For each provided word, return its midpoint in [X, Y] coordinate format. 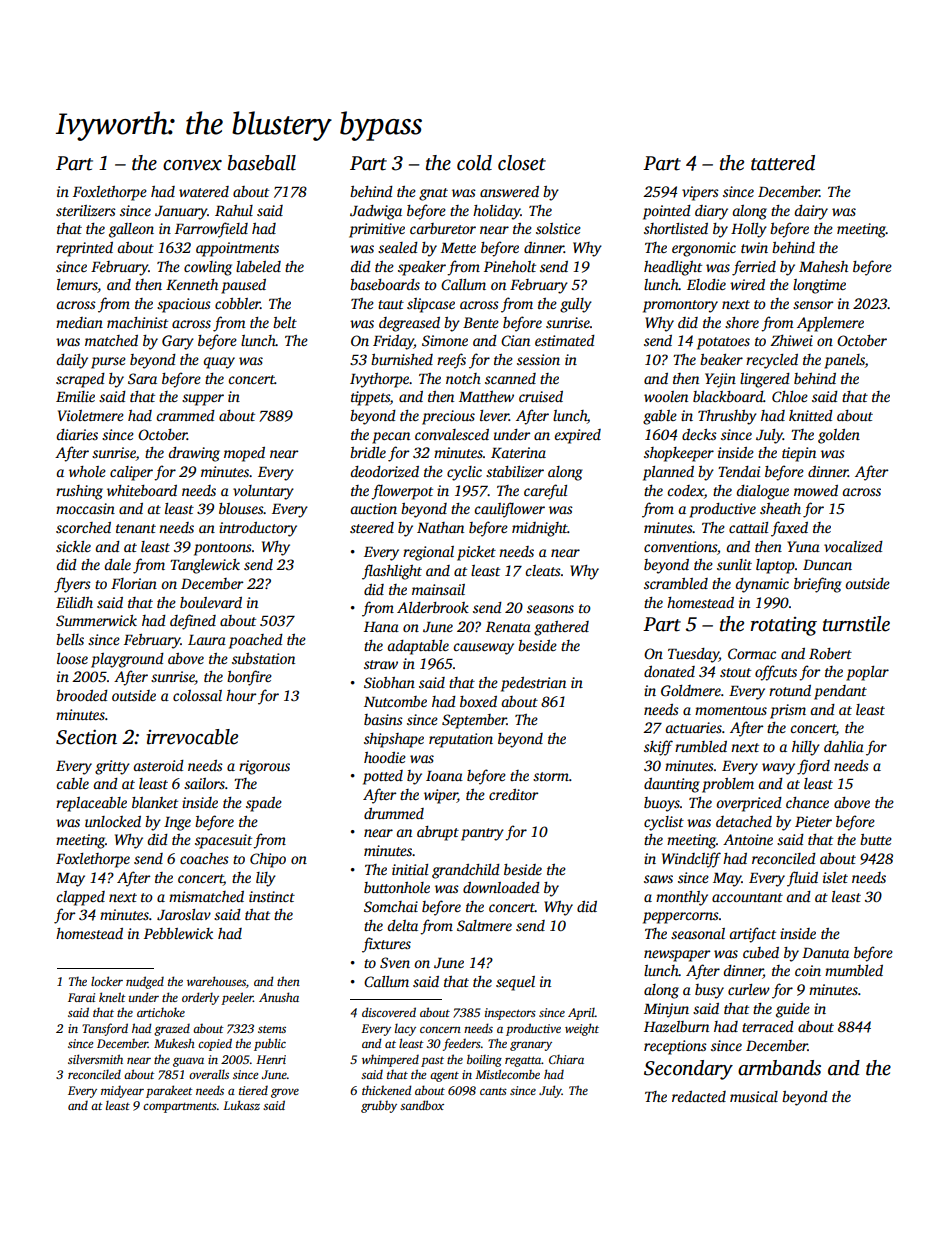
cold [474, 163]
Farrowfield [211, 230]
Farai [81, 997]
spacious [184, 305]
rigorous [264, 767]
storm [551, 776]
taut [391, 304]
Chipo [268, 860]
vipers [700, 193]
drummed [394, 813]
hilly [806, 748]
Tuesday [693, 655]
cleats [543, 570]
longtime [819, 286]
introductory [258, 529]
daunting [672, 785]
